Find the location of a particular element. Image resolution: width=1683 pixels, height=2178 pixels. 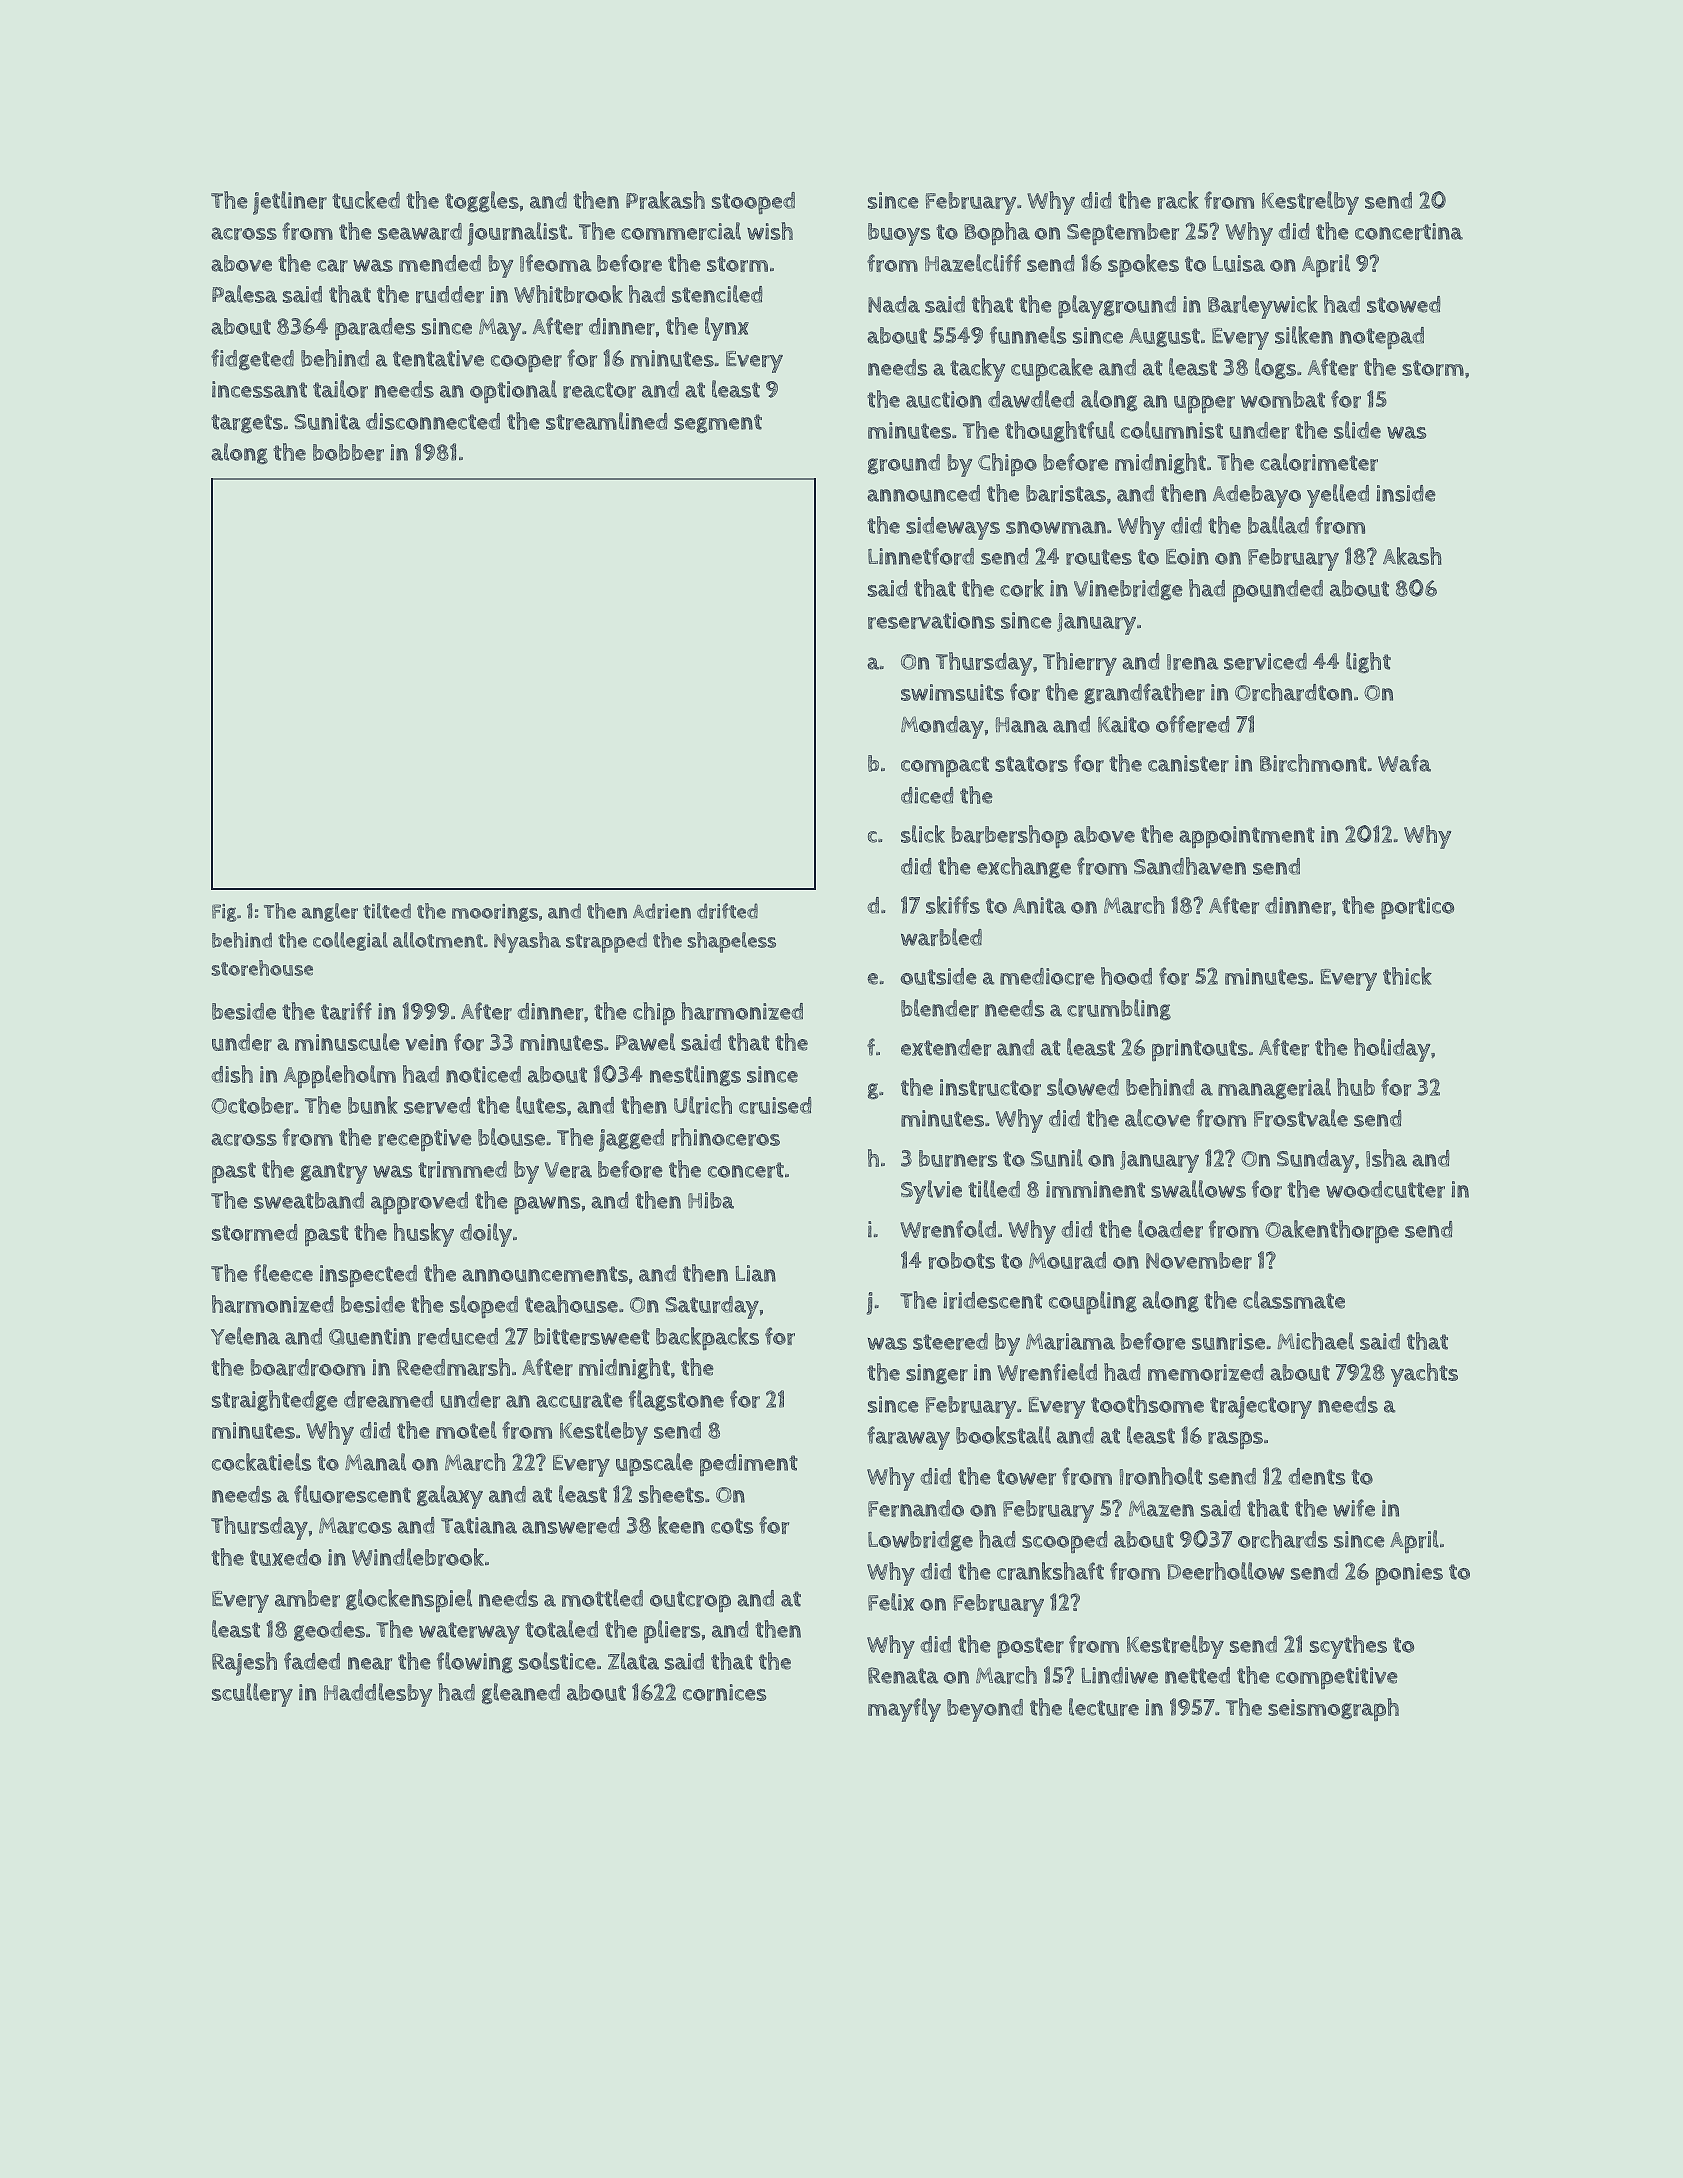

inside is located at coordinates (1406, 493).
